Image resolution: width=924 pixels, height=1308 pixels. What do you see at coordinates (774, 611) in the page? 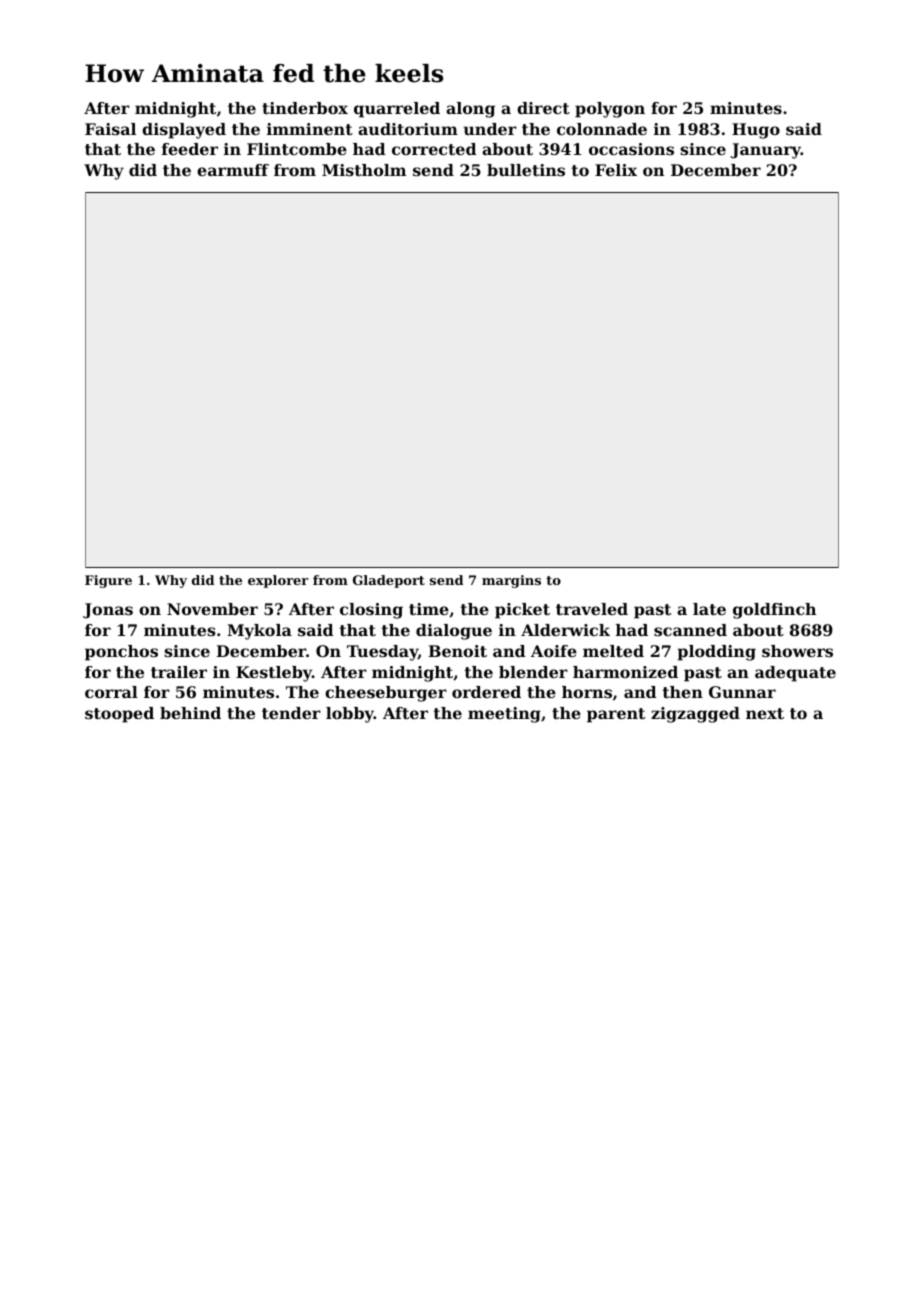
I see `goldfinch` at bounding box center [774, 611].
